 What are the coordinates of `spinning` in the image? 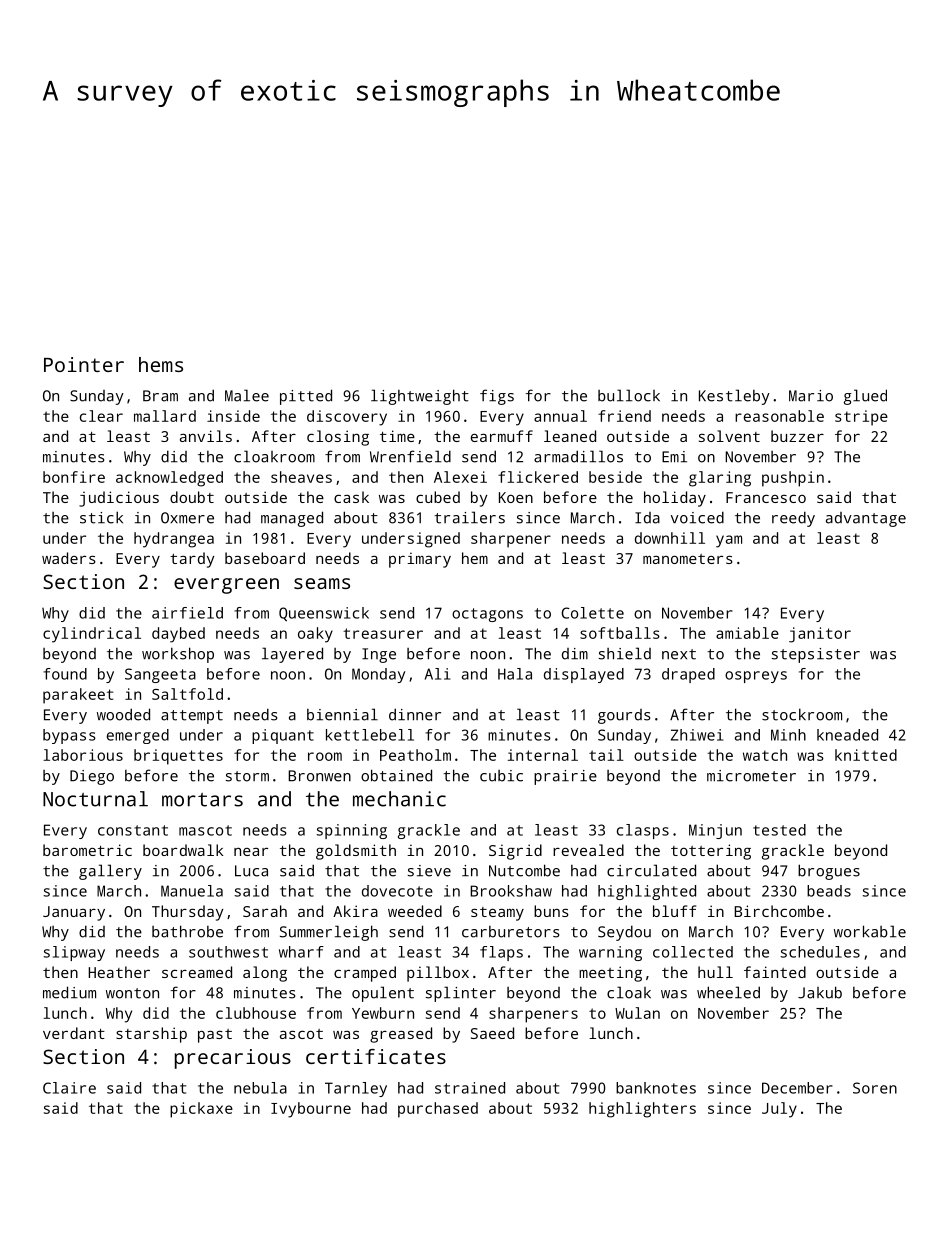 It's located at (351, 831).
